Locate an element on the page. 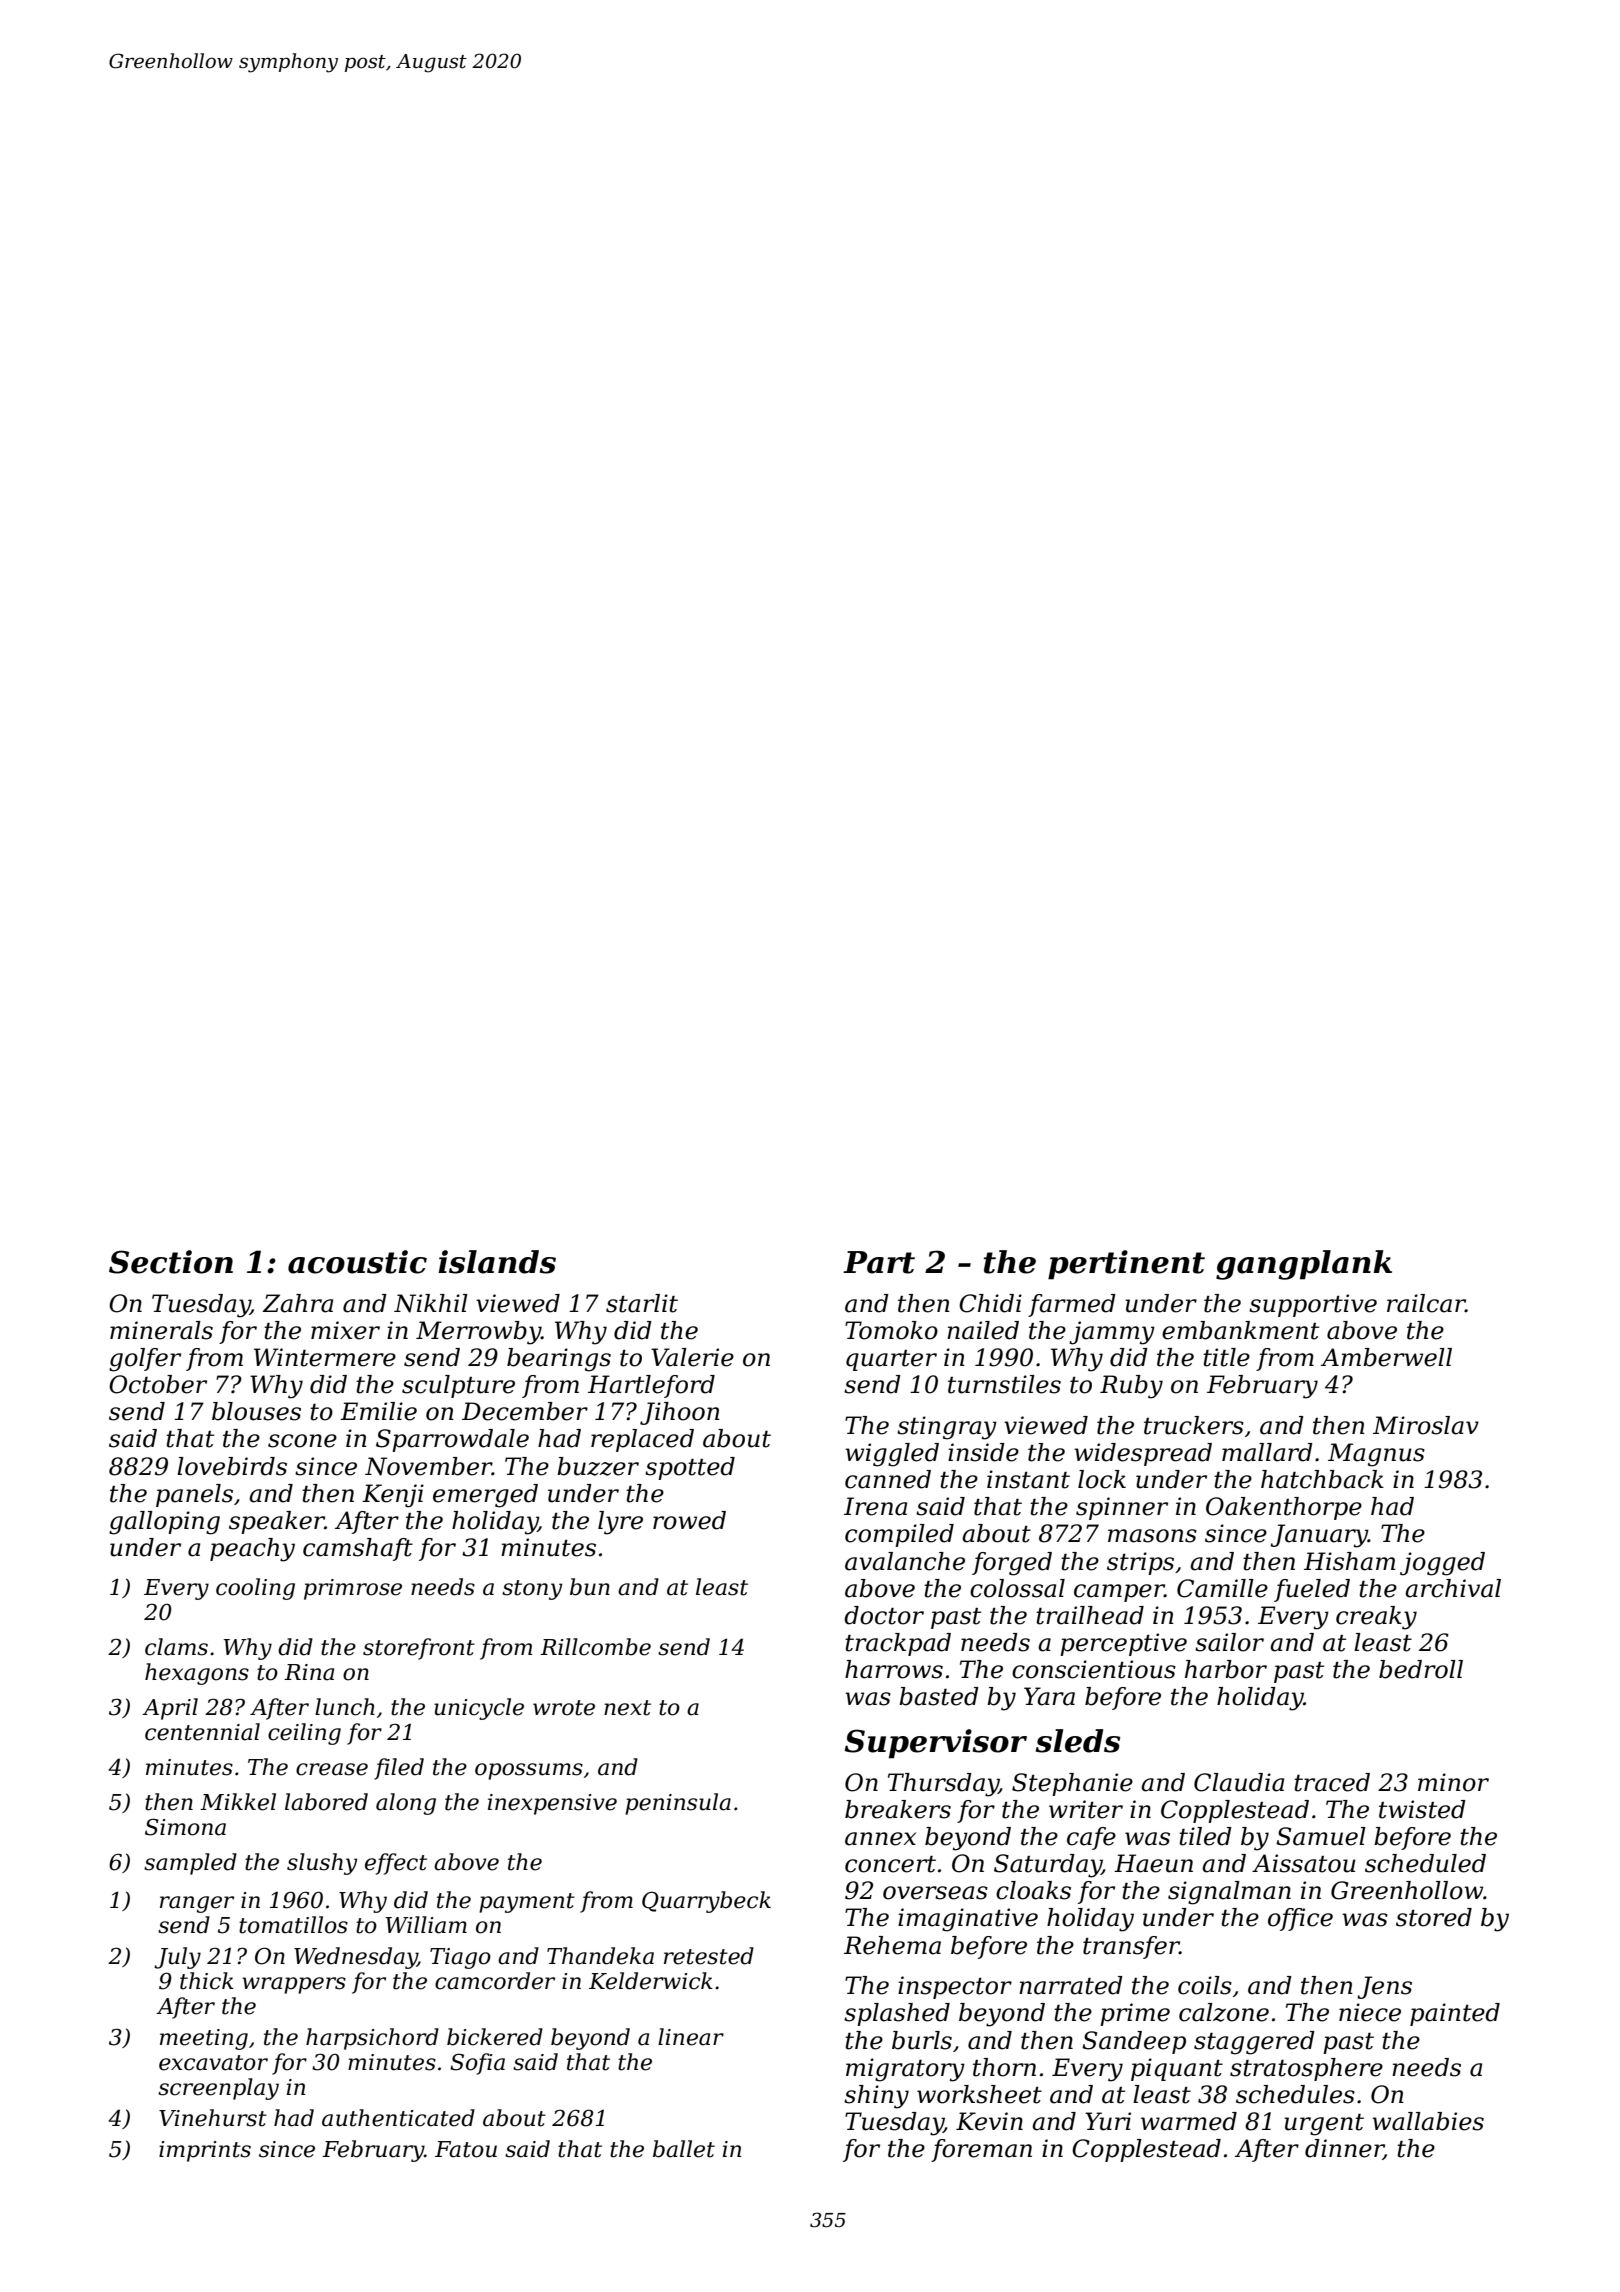  bearings is located at coordinates (559, 1360).
